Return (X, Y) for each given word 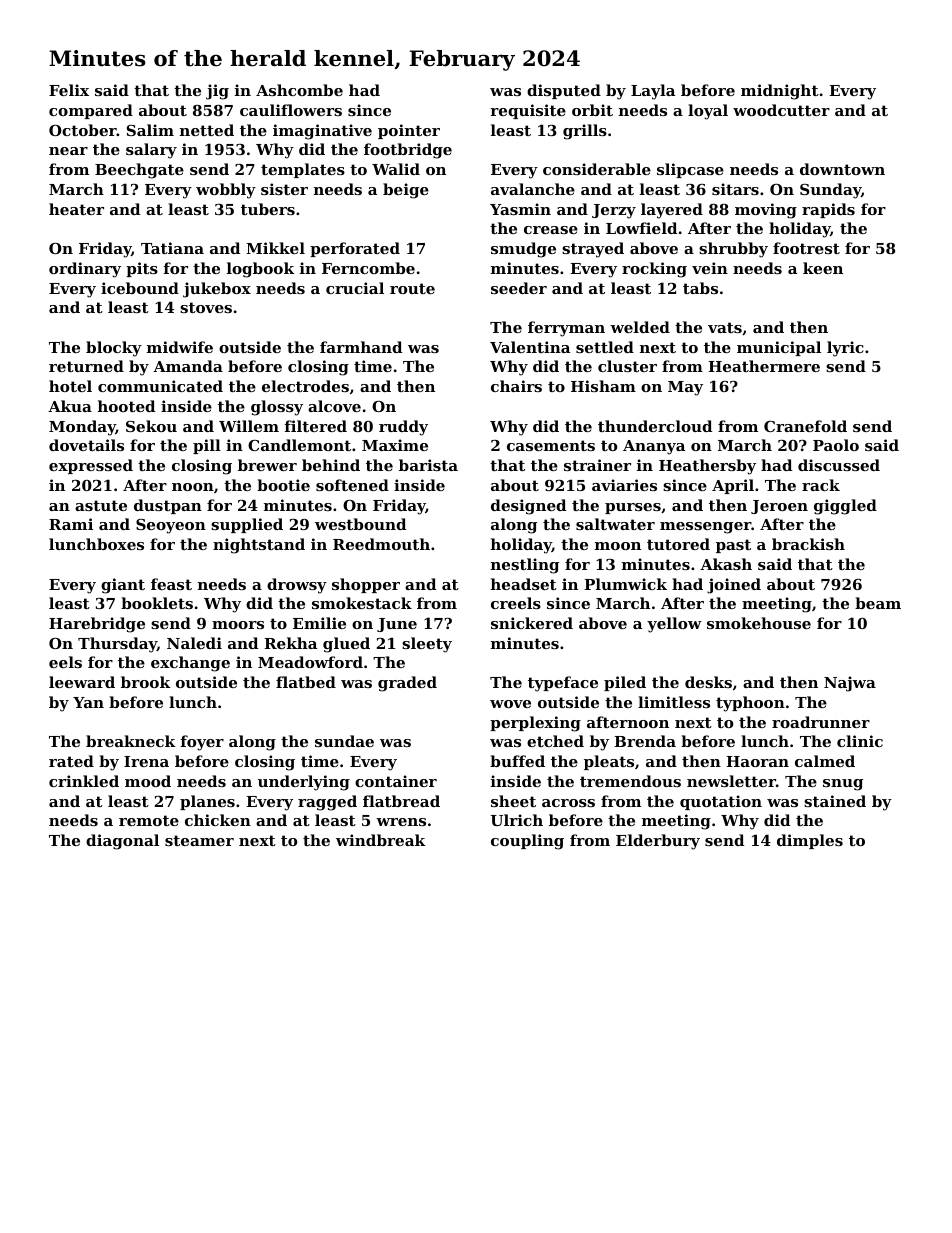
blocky (114, 349)
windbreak (381, 840)
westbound (360, 524)
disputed (564, 91)
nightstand (259, 546)
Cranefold (805, 426)
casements (551, 445)
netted (207, 130)
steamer (199, 840)
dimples (810, 841)
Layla (653, 92)
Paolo (836, 445)
